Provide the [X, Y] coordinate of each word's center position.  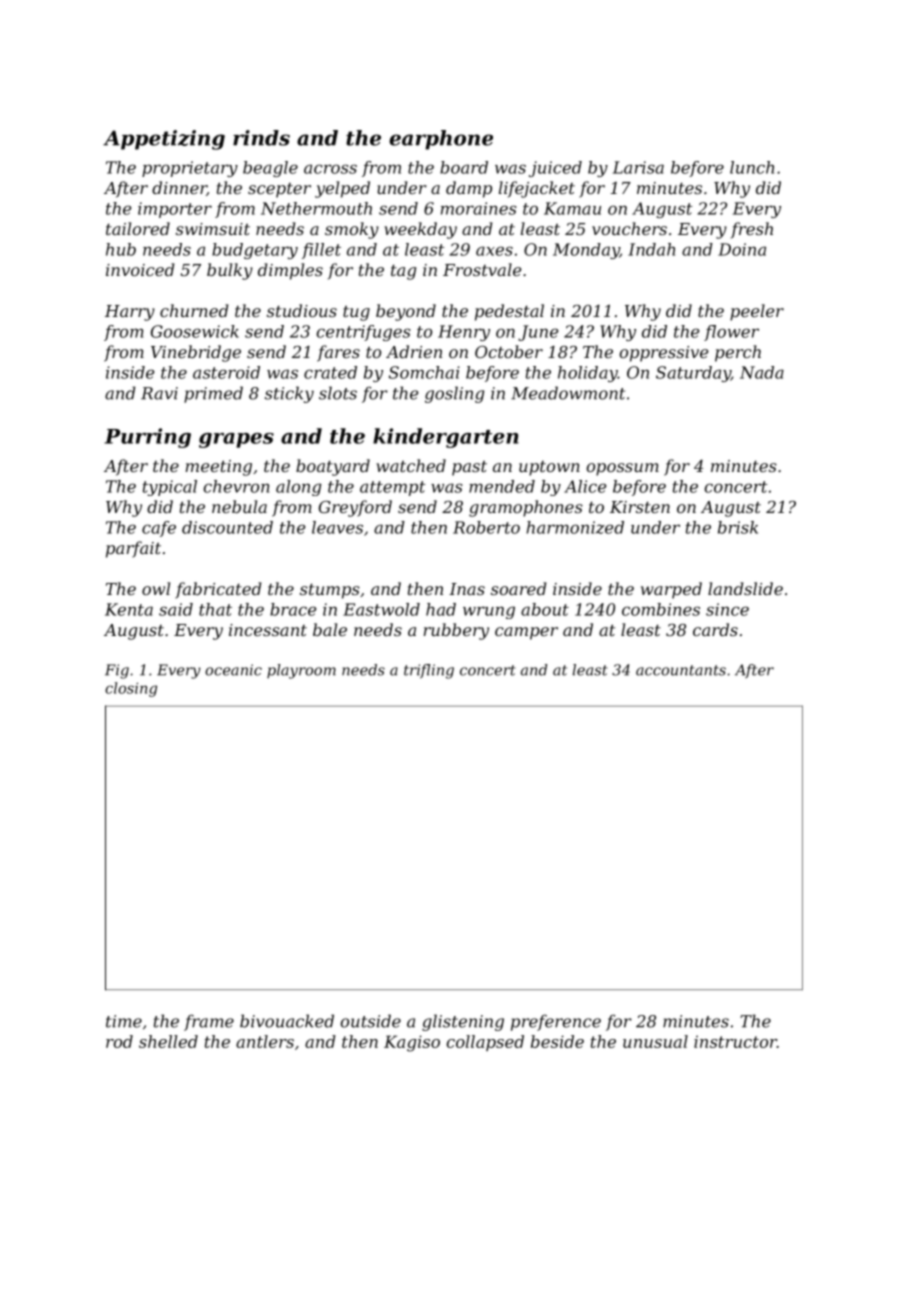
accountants [681, 670]
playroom [301, 671]
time [124, 1021]
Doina [742, 249]
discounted [227, 527]
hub [121, 249]
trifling [429, 671]
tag [403, 272]
